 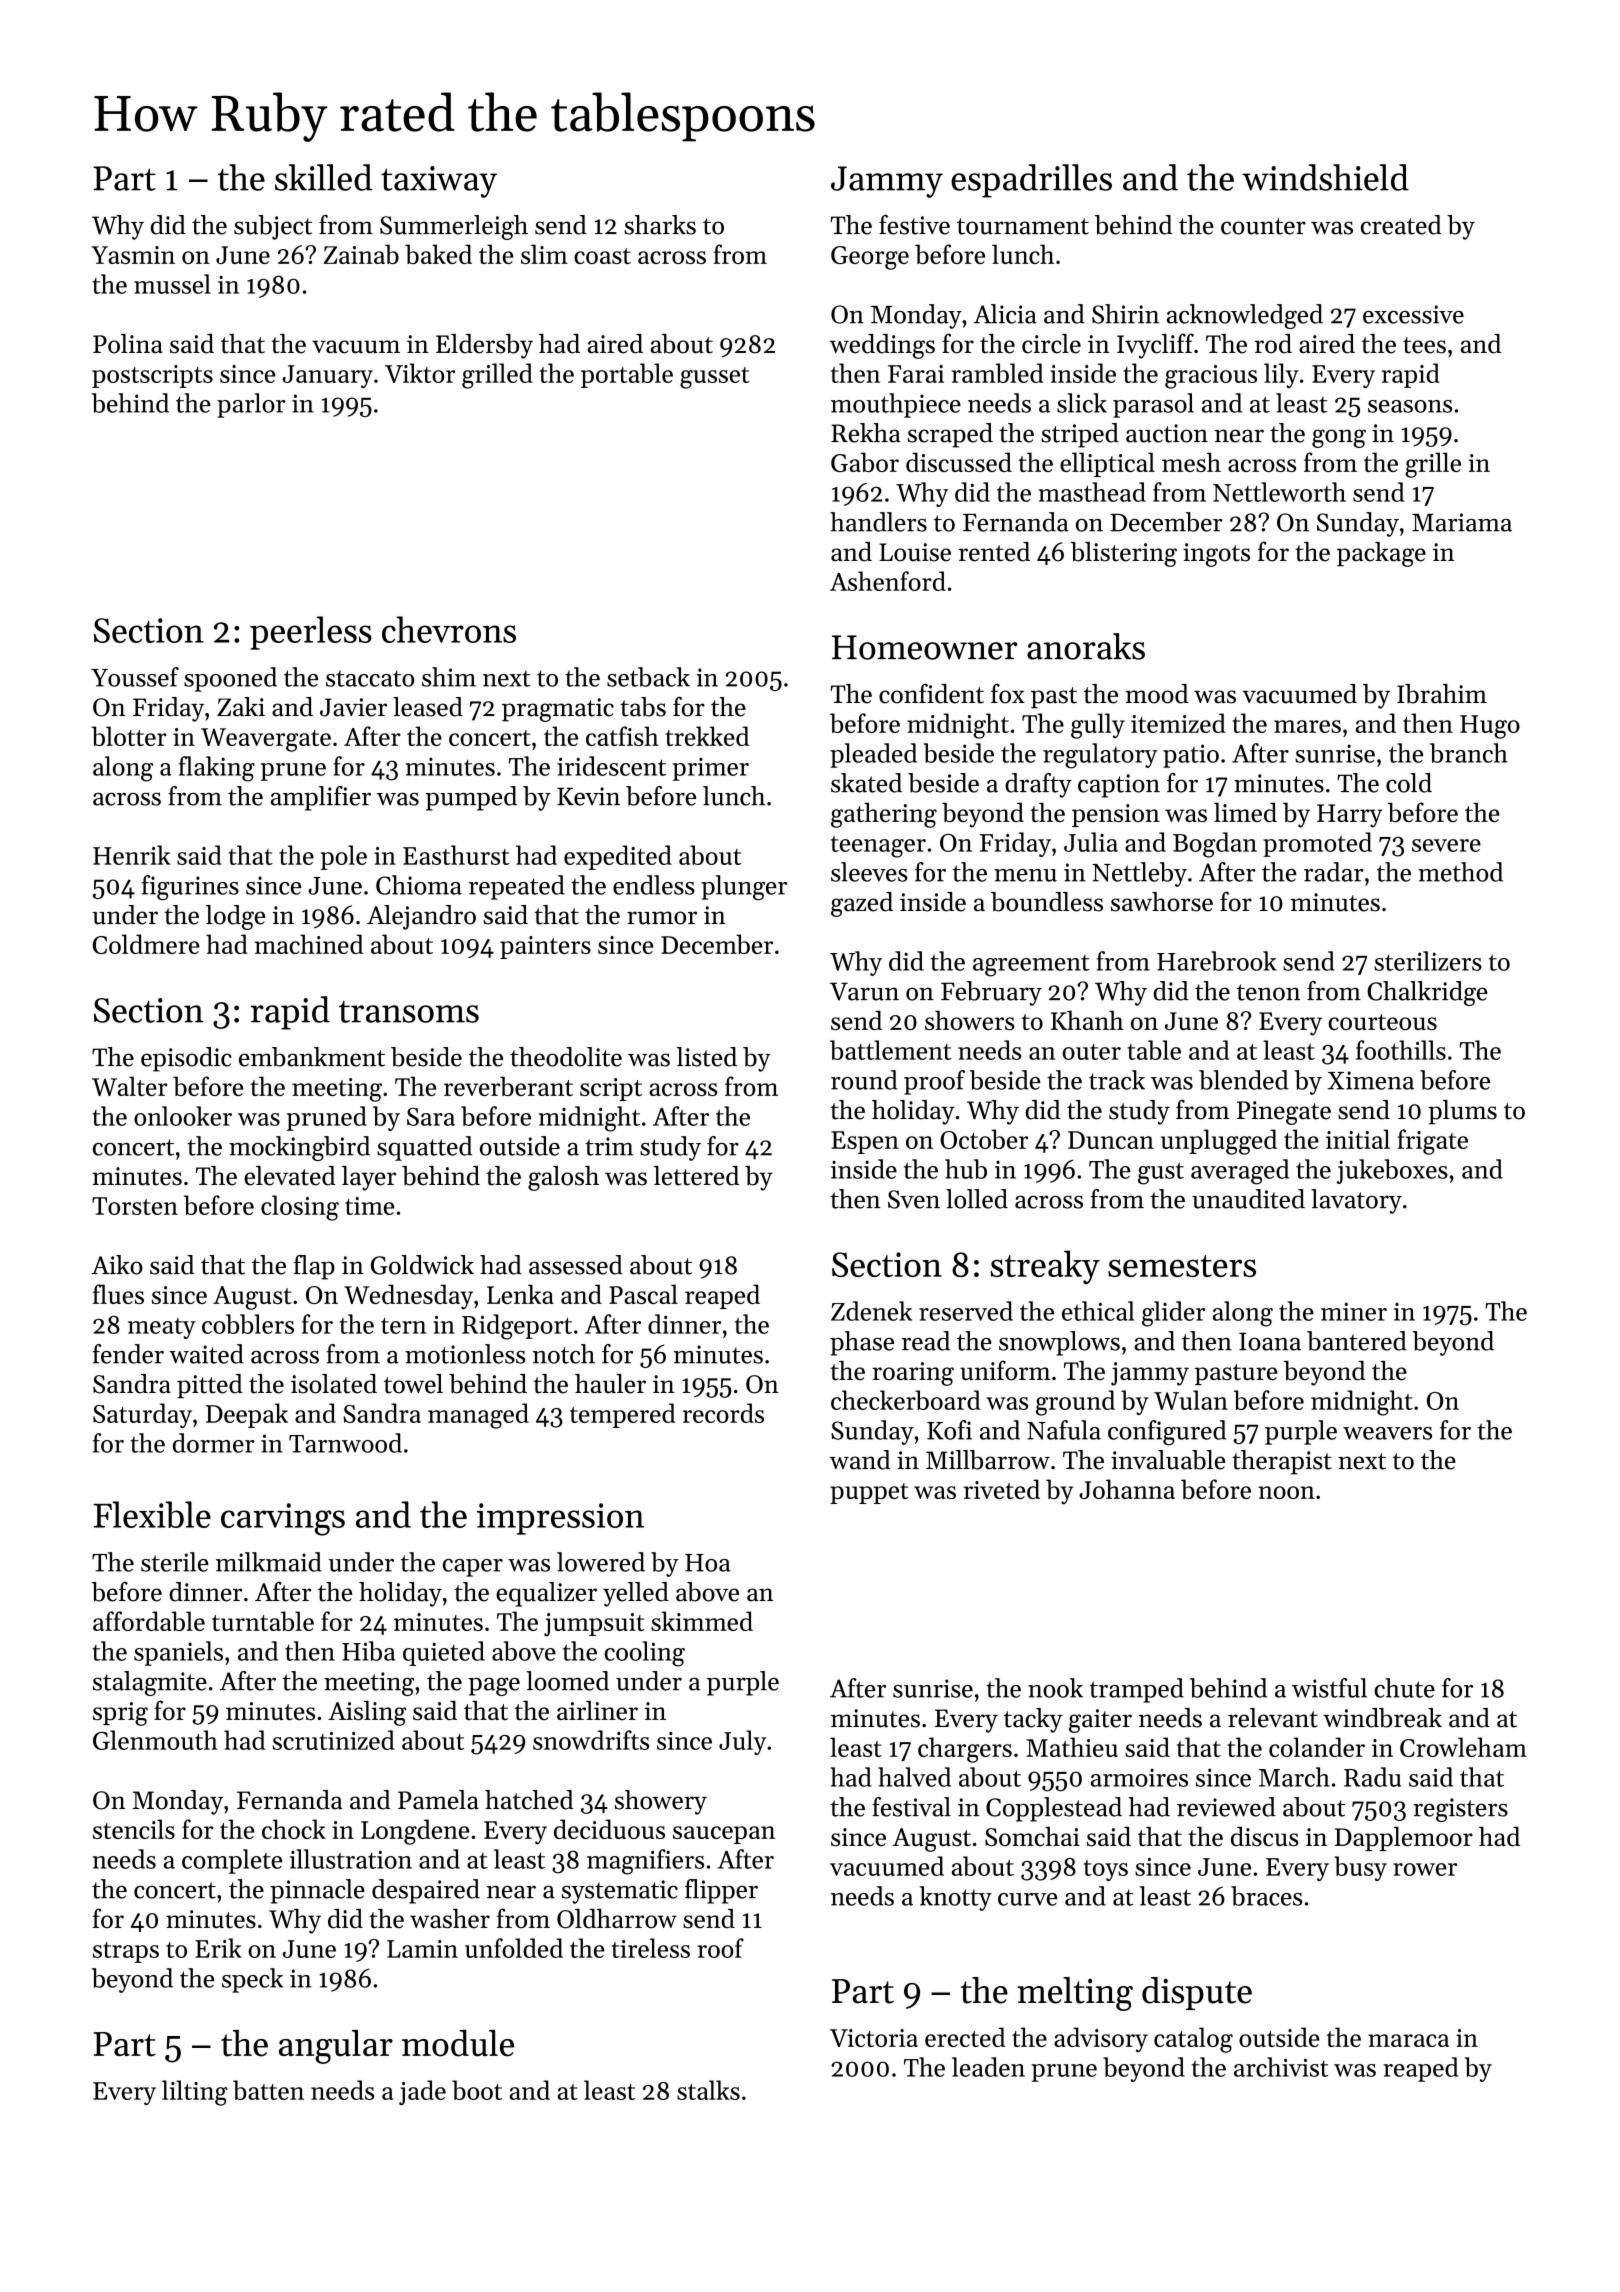 I want to click on Somchai, so click(x=1032, y=1837).
